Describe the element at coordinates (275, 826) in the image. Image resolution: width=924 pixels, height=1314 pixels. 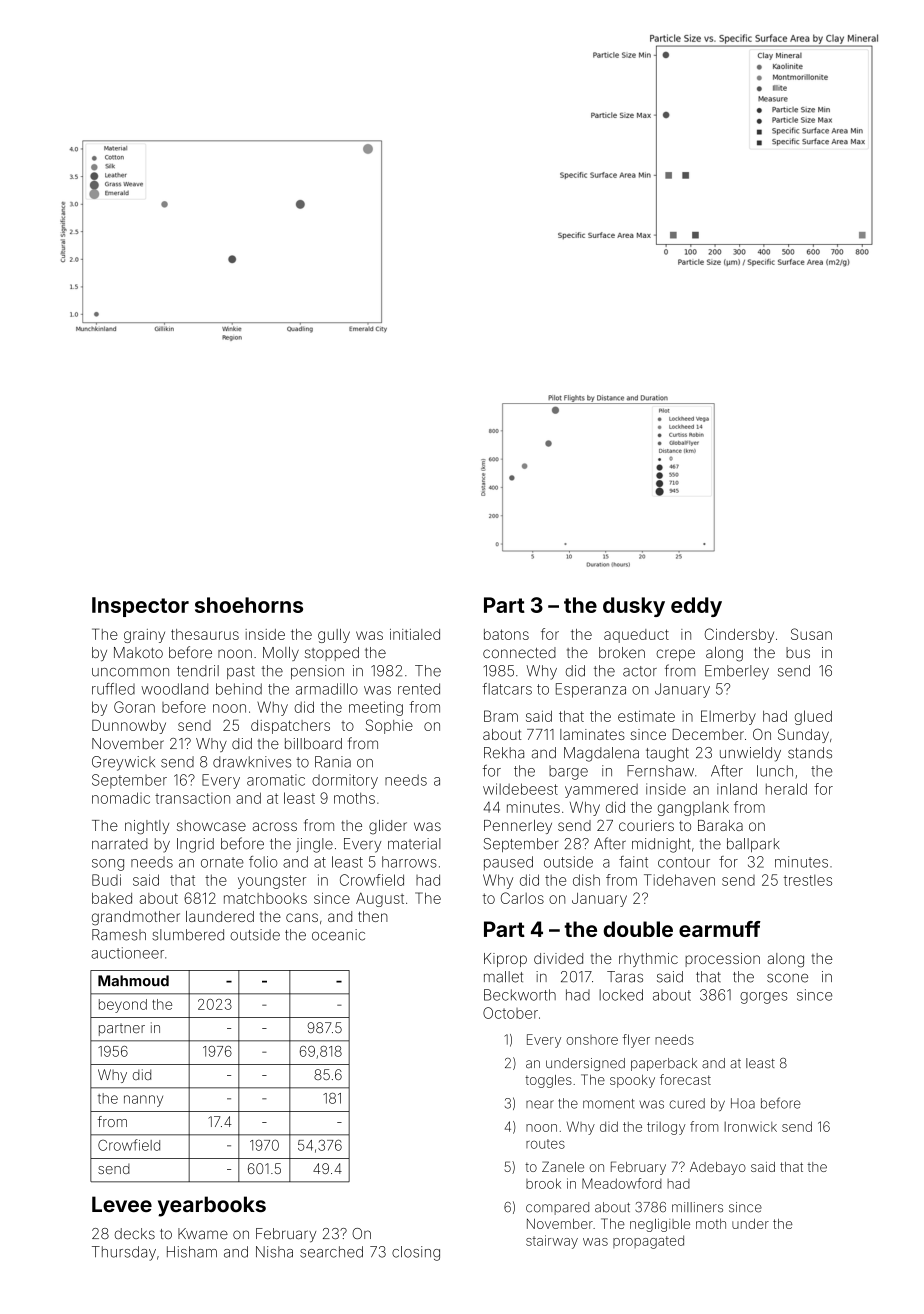
I see `across` at that location.
